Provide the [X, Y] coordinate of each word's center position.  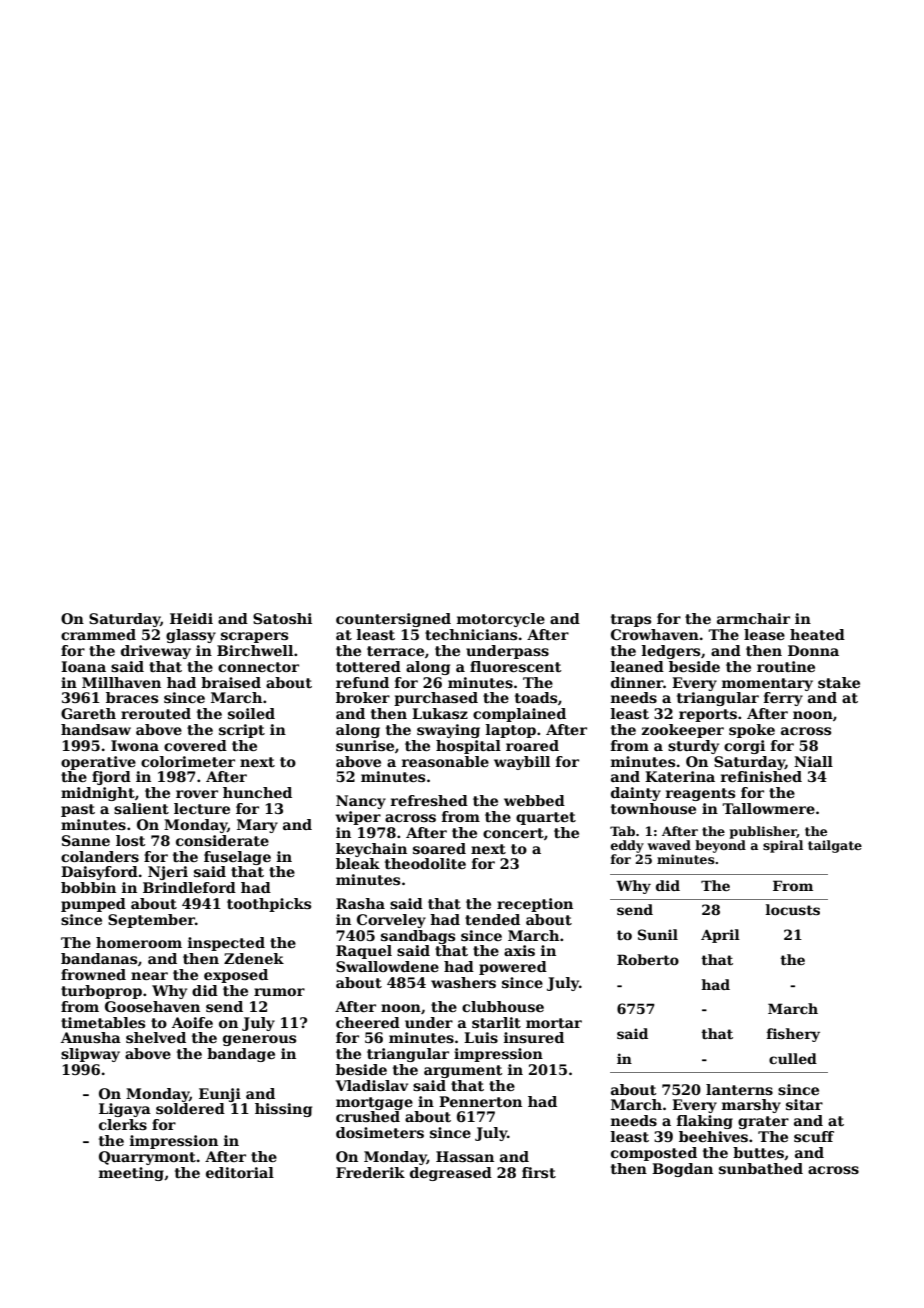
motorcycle [501, 620]
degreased [451, 1174]
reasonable [445, 761]
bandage [241, 1055]
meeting [131, 1174]
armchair [753, 618]
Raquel [364, 952]
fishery [793, 1035]
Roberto [648, 959]
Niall [813, 761]
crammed [98, 634]
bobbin [88, 887]
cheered [368, 1022]
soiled [251, 713]
